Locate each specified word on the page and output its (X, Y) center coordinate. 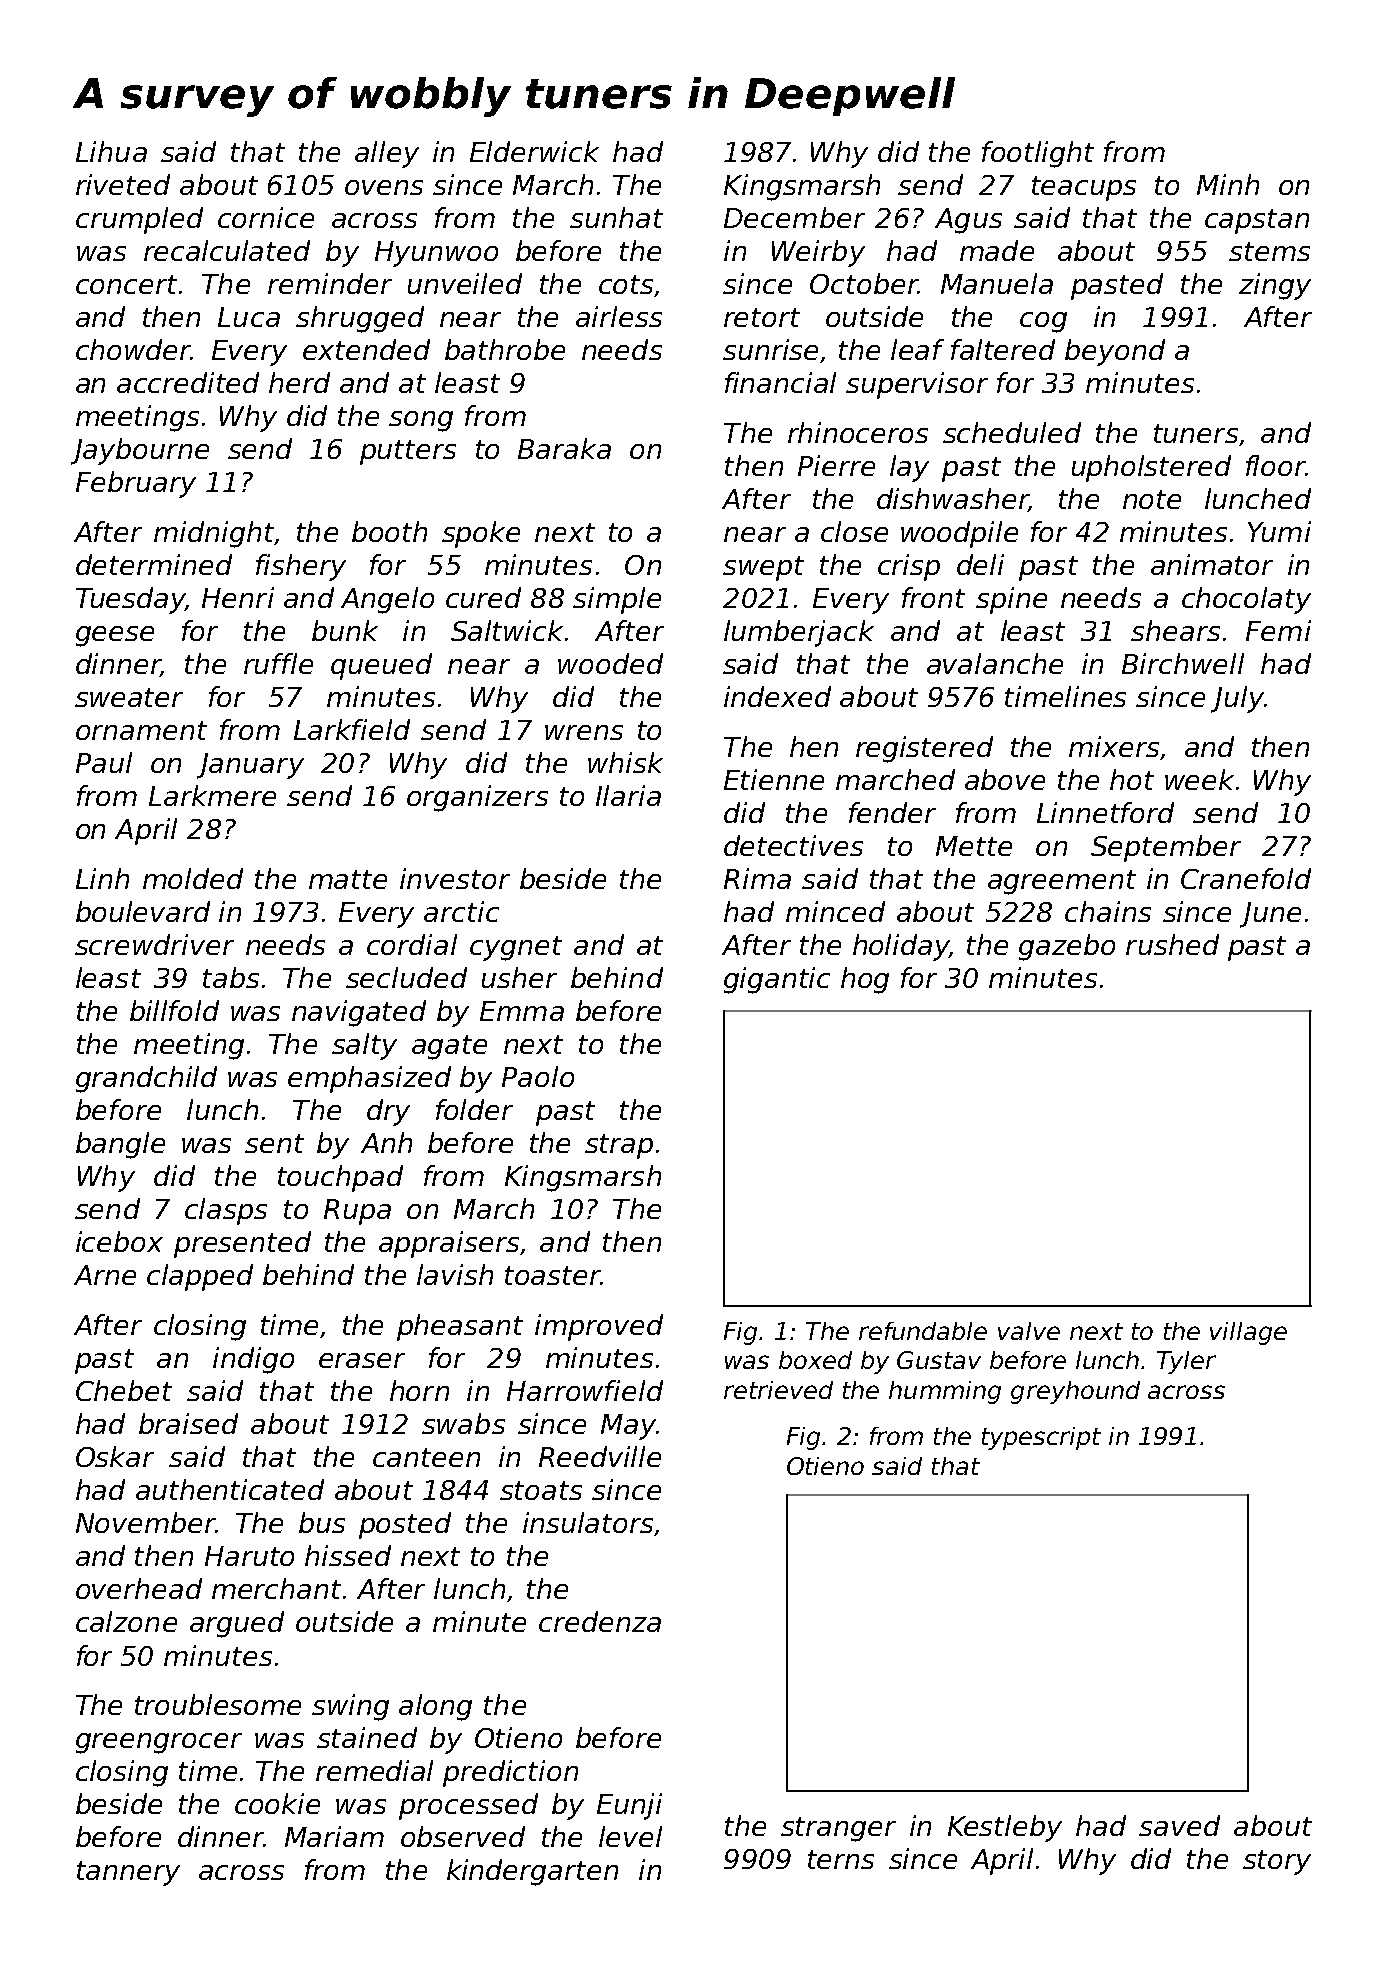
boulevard (143, 911)
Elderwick (534, 151)
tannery (128, 1873)
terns (841, 1859)
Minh (1228, 184)
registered (924, 749)
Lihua (111, 151)
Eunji (629, 1806)
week (1199, 779)
